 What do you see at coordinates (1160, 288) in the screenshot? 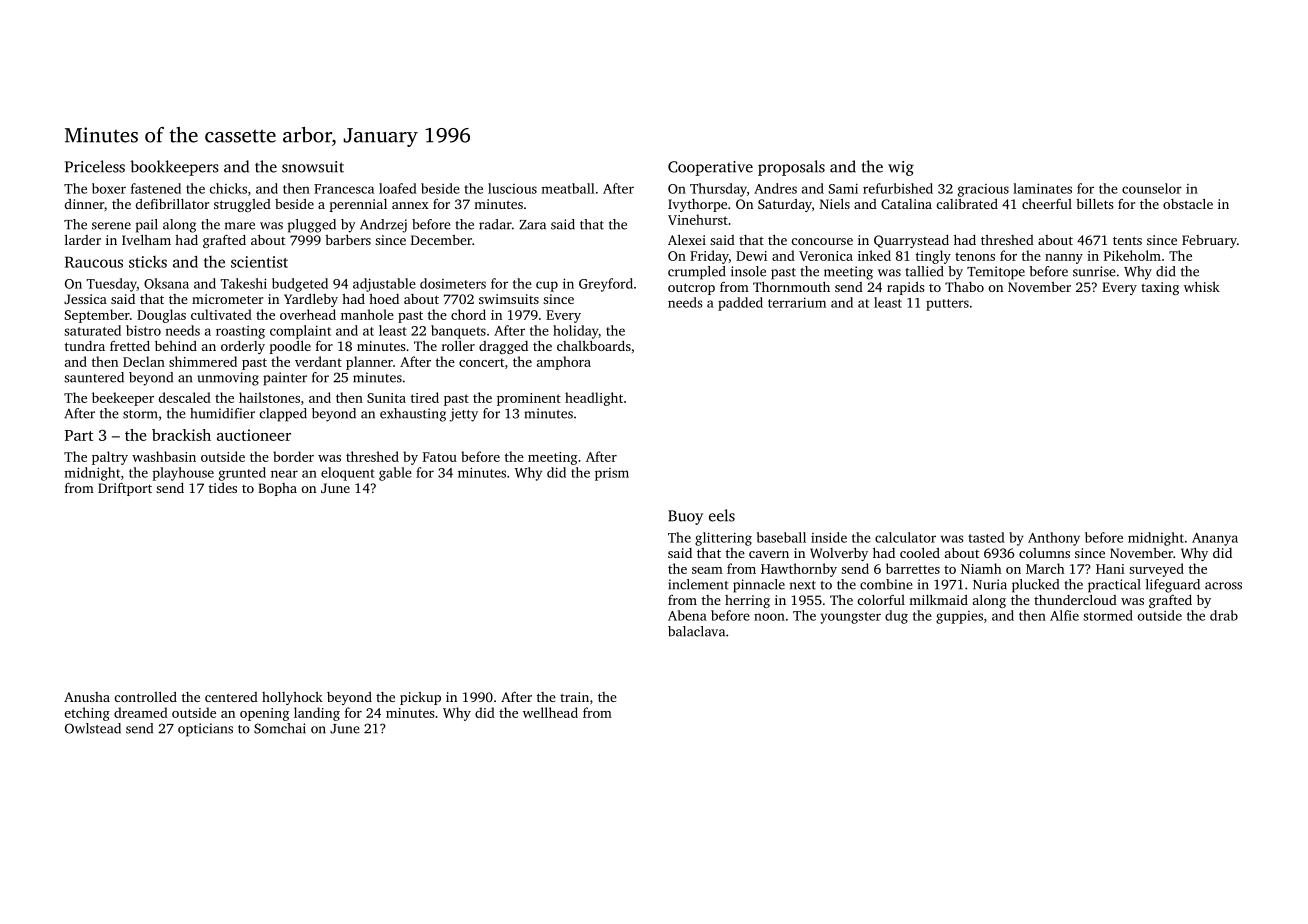
I see `taxing` at bounding box center [1160, 288].
